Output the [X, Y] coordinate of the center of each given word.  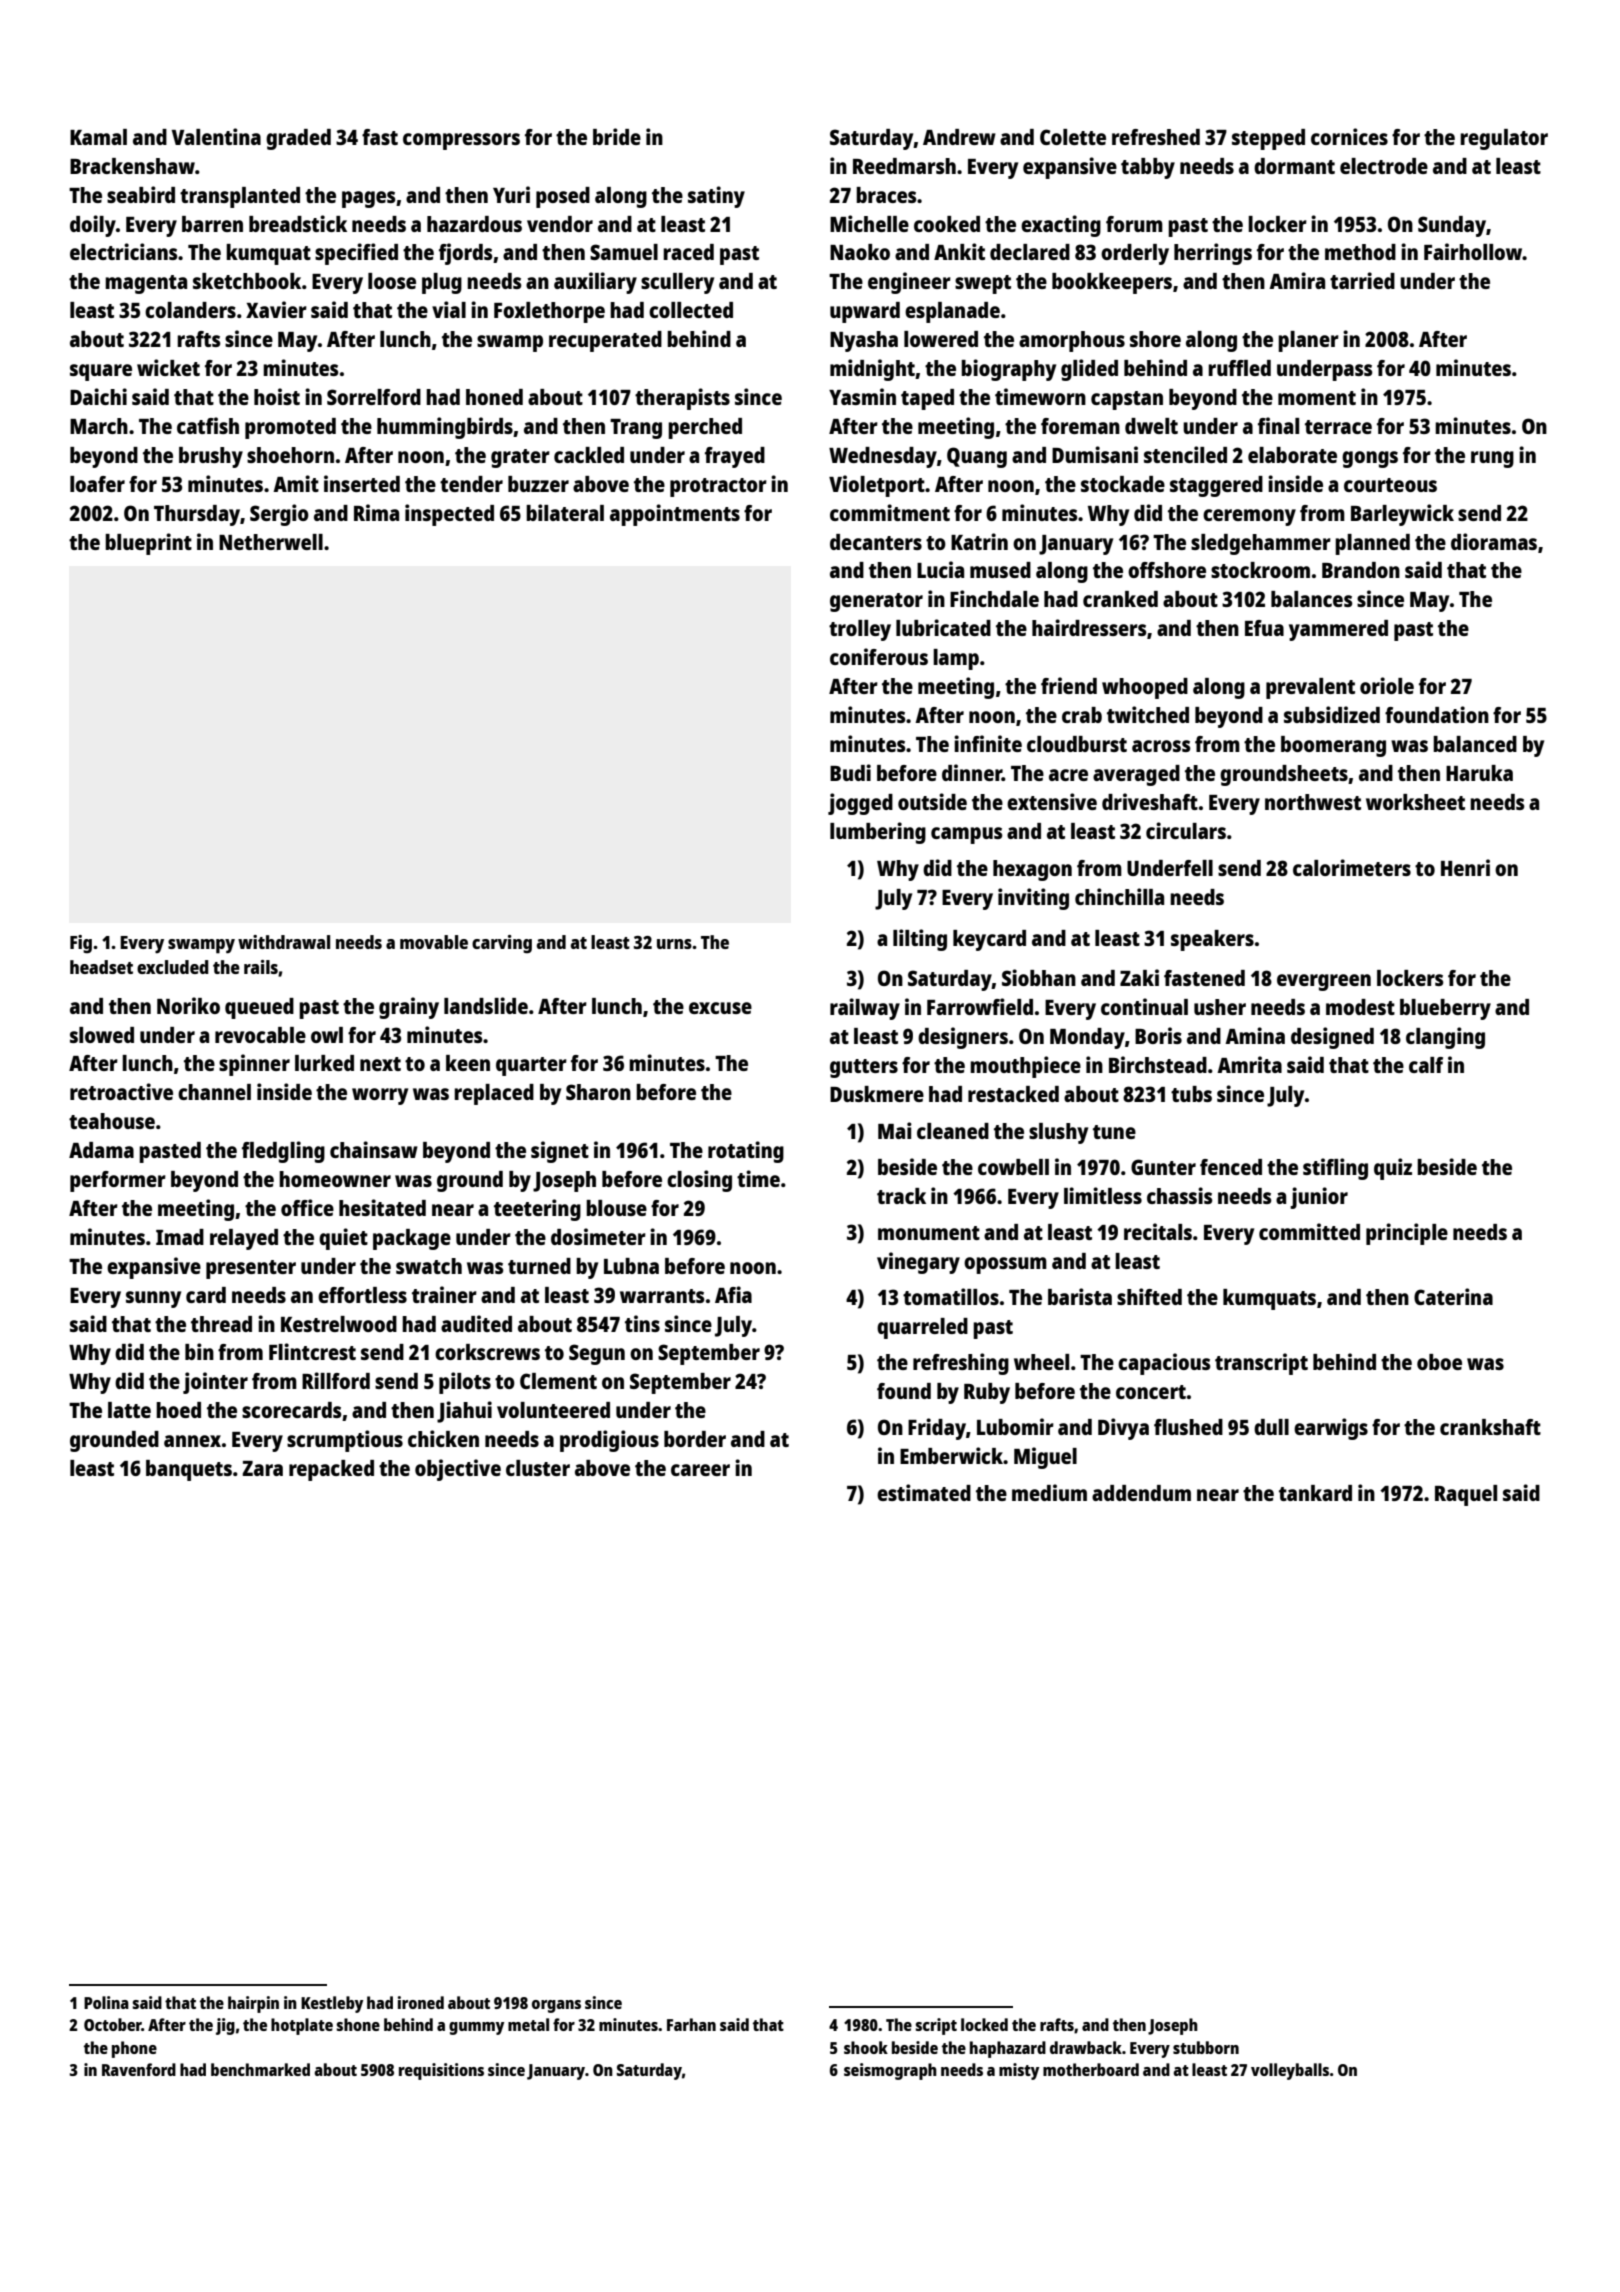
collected [691, 310]
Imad [180, 1237]
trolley [860, 630]
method [1360, 252]
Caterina [1453, 1296]
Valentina [216, 136]
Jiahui [464, 1412]
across [1161, 746]
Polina [106, 2002]
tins [642, 1323]
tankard [1315, 1493]
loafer [97, 484]
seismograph [890, 2071]
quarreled [922, 1328]
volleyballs [1290, 2071]
